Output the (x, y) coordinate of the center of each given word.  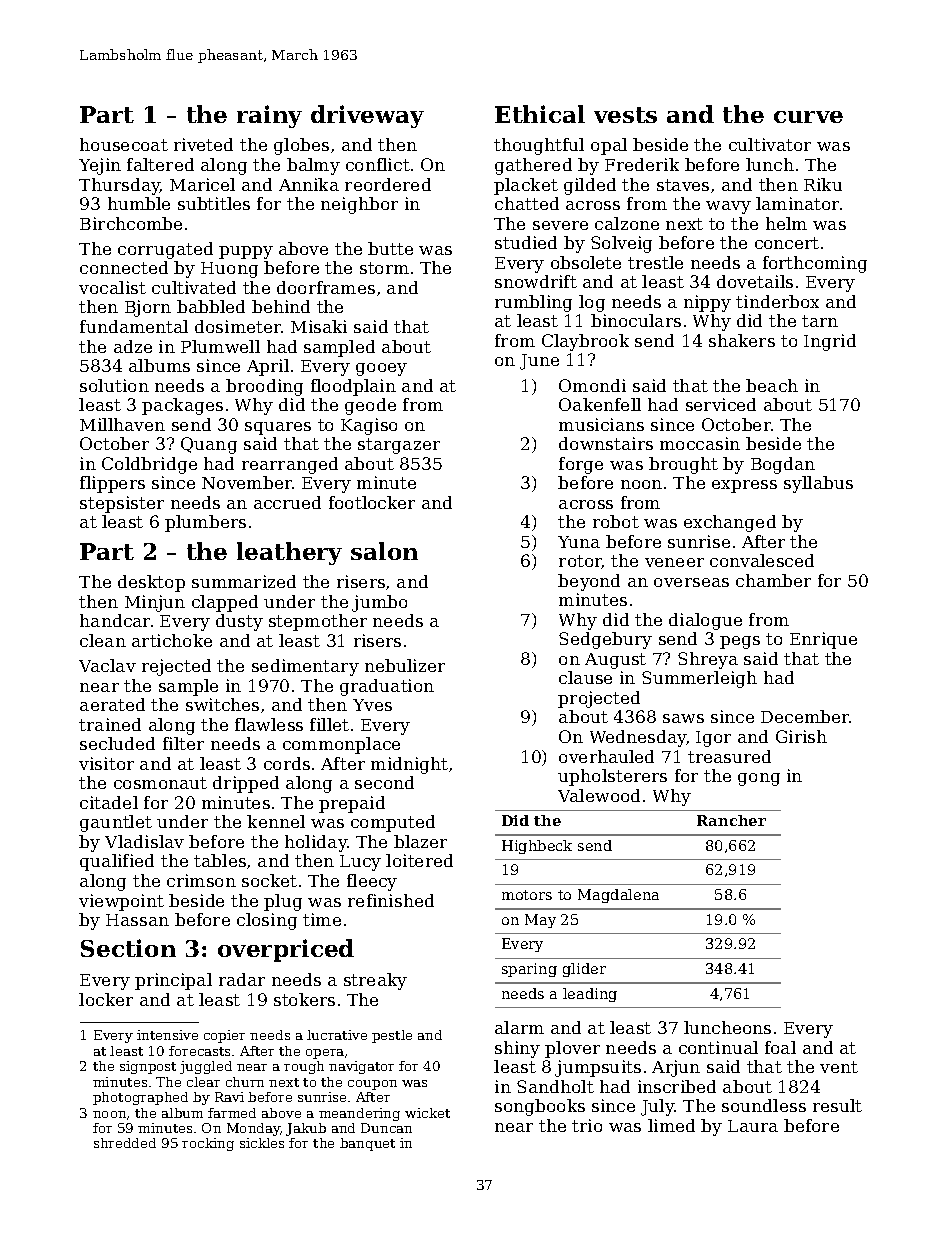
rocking (208, 1144)
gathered (533, 166)
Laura (753, 1126)
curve (808, 117)
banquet (367, 1144)
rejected (176, 667)
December (805, 716)
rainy (269, 116)
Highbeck (537, 847)
